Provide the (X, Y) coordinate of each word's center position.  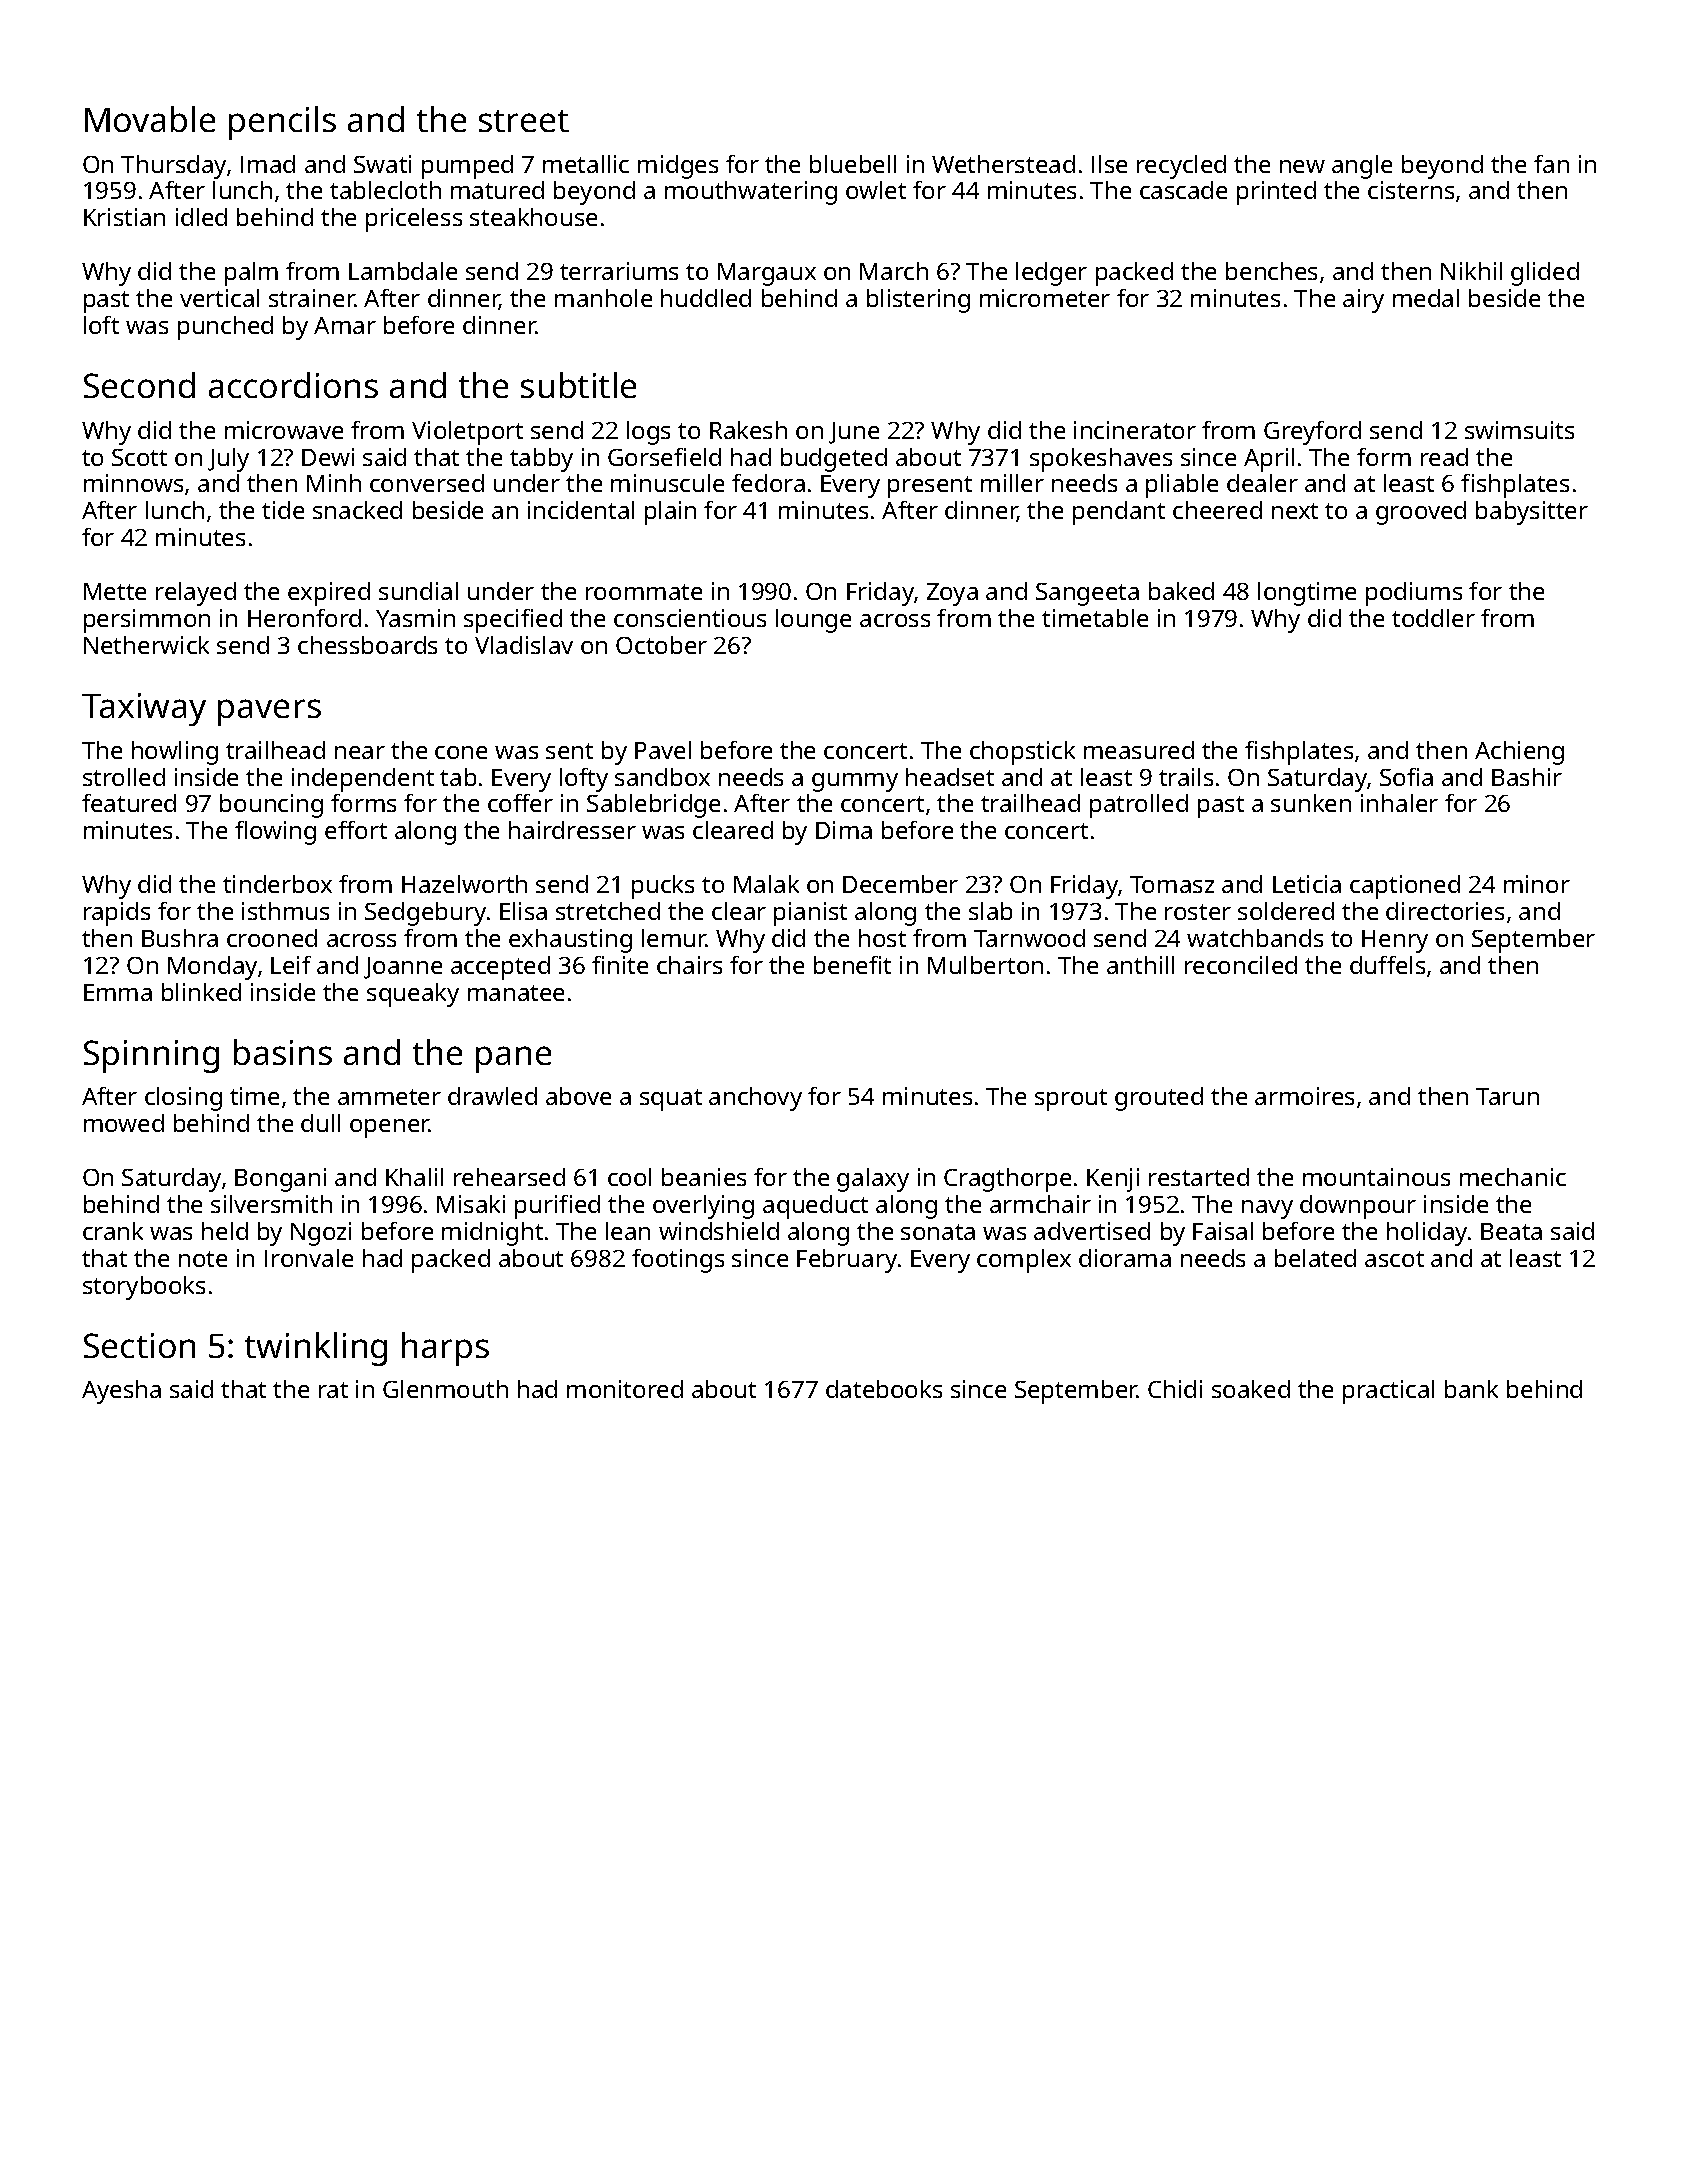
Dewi (328, 457)
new (1302, 166)
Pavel (663, 750)
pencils (282, 123)
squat (671, 1100)
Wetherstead (1003, 164)
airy (1363, 301)
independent (363, 780)
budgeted (834, 460)
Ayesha (121, 1392)
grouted (1159, 1099)
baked (1181, 591)
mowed (124, 1123)
